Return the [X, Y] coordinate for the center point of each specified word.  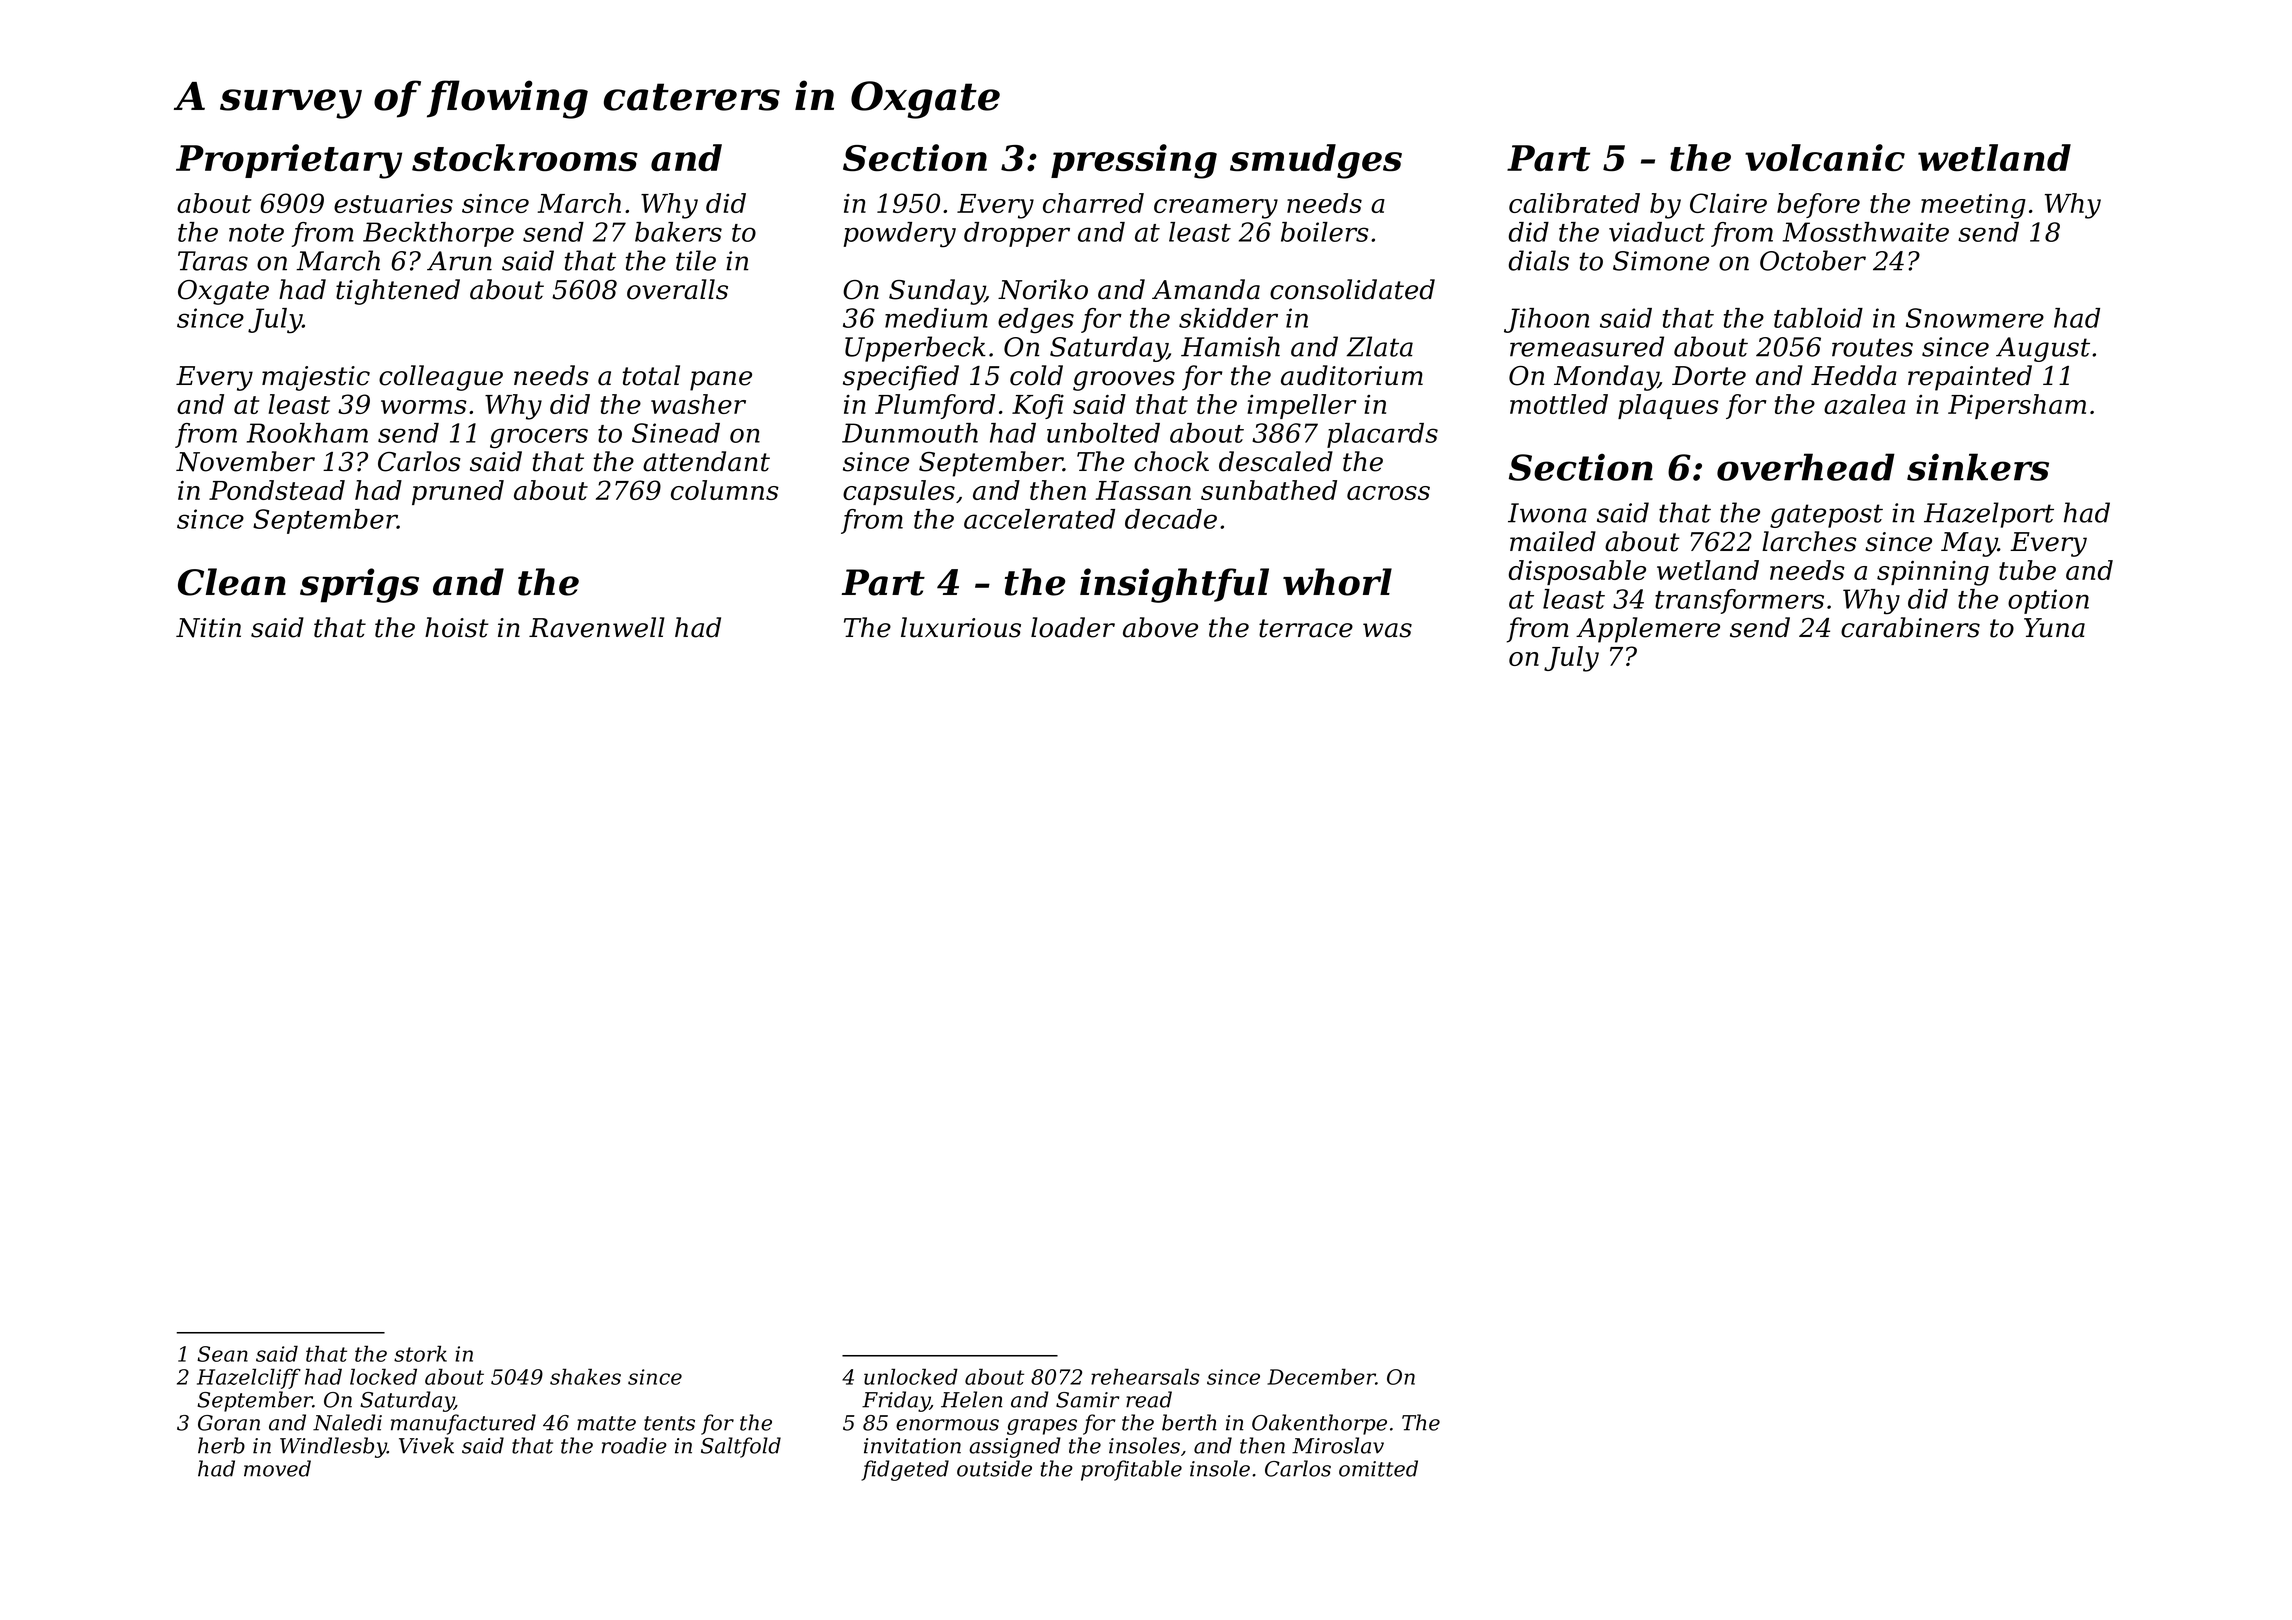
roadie [634, 1445]
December [1321, 1376]
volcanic [1825, 158]
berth [1189, 1422]
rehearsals [1145, 1376]
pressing [1134, 161]
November [245, 461]
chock [1171, 461]
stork [420, 1353]
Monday [1606, 378]
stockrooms [525, 158]
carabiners [1910, 627]
